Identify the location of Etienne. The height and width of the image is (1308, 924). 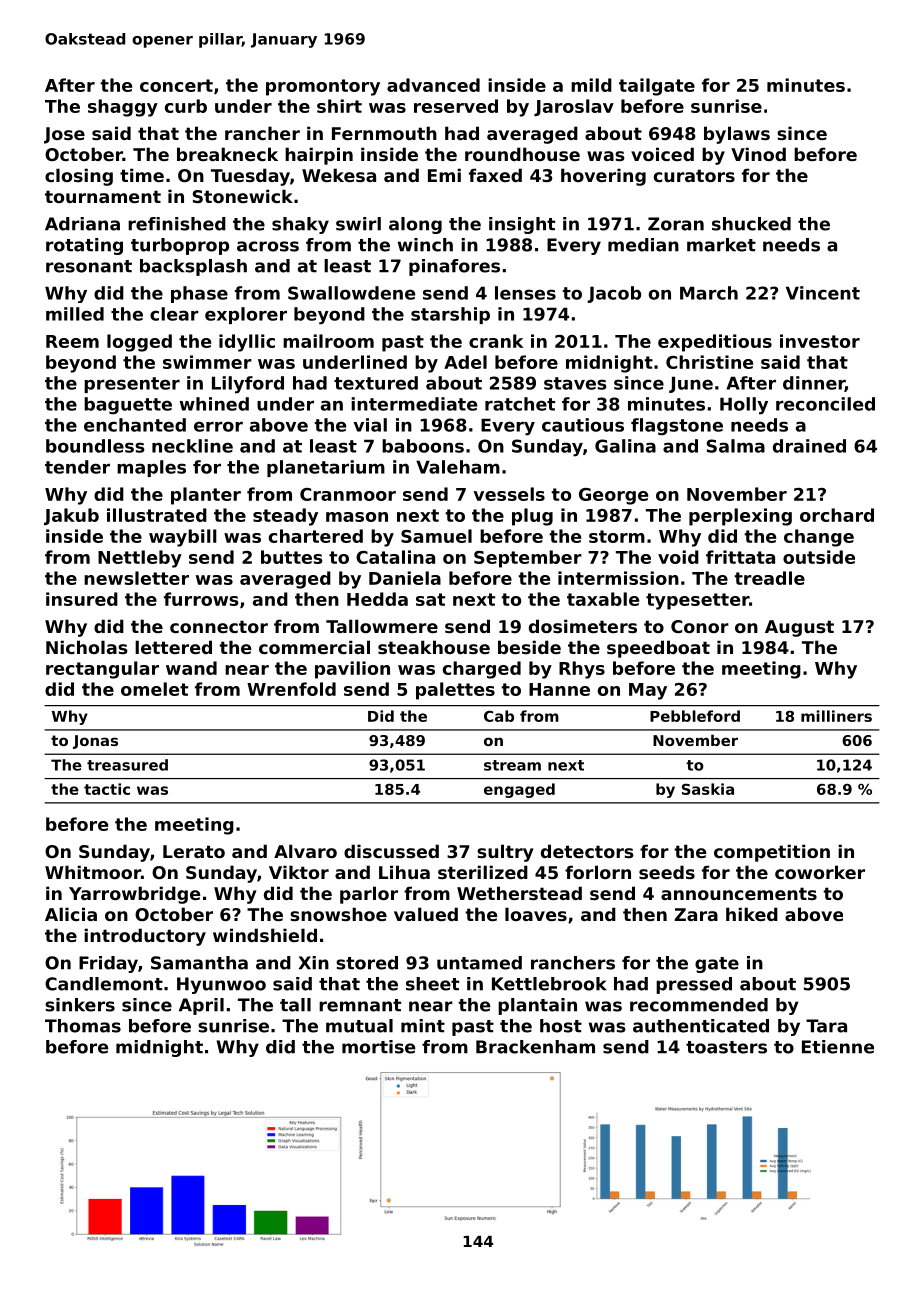
(838, 1047).
